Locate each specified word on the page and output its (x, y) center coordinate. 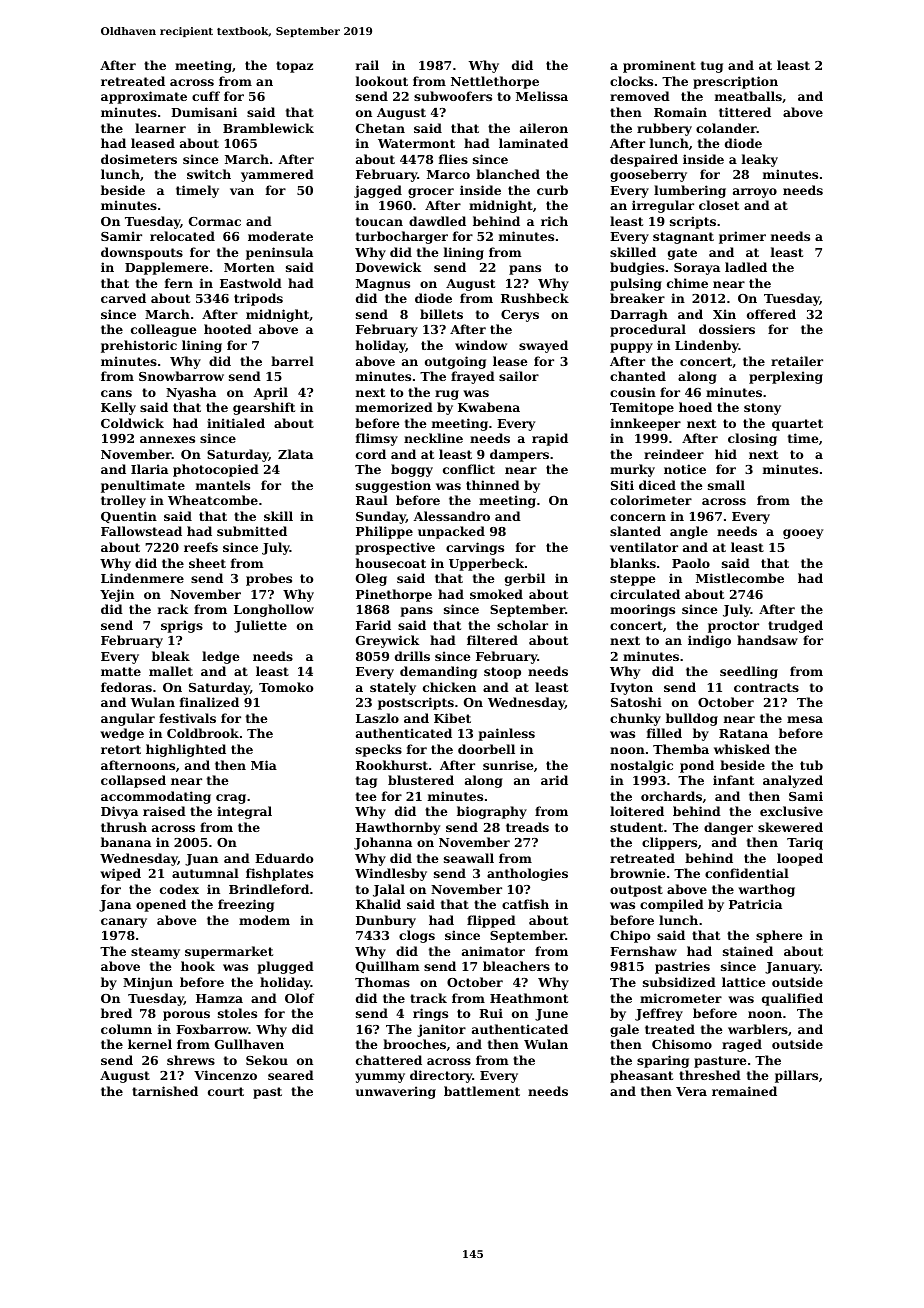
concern (638, 517)
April (270, 393)
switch (209, 174)
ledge (220, 657)
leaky (760, 160)
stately (393, 688)
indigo (709, 641)
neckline (433, 438)
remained (744, 1091)
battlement (482, 1091)
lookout (382, 81)
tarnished (165, 1091)
